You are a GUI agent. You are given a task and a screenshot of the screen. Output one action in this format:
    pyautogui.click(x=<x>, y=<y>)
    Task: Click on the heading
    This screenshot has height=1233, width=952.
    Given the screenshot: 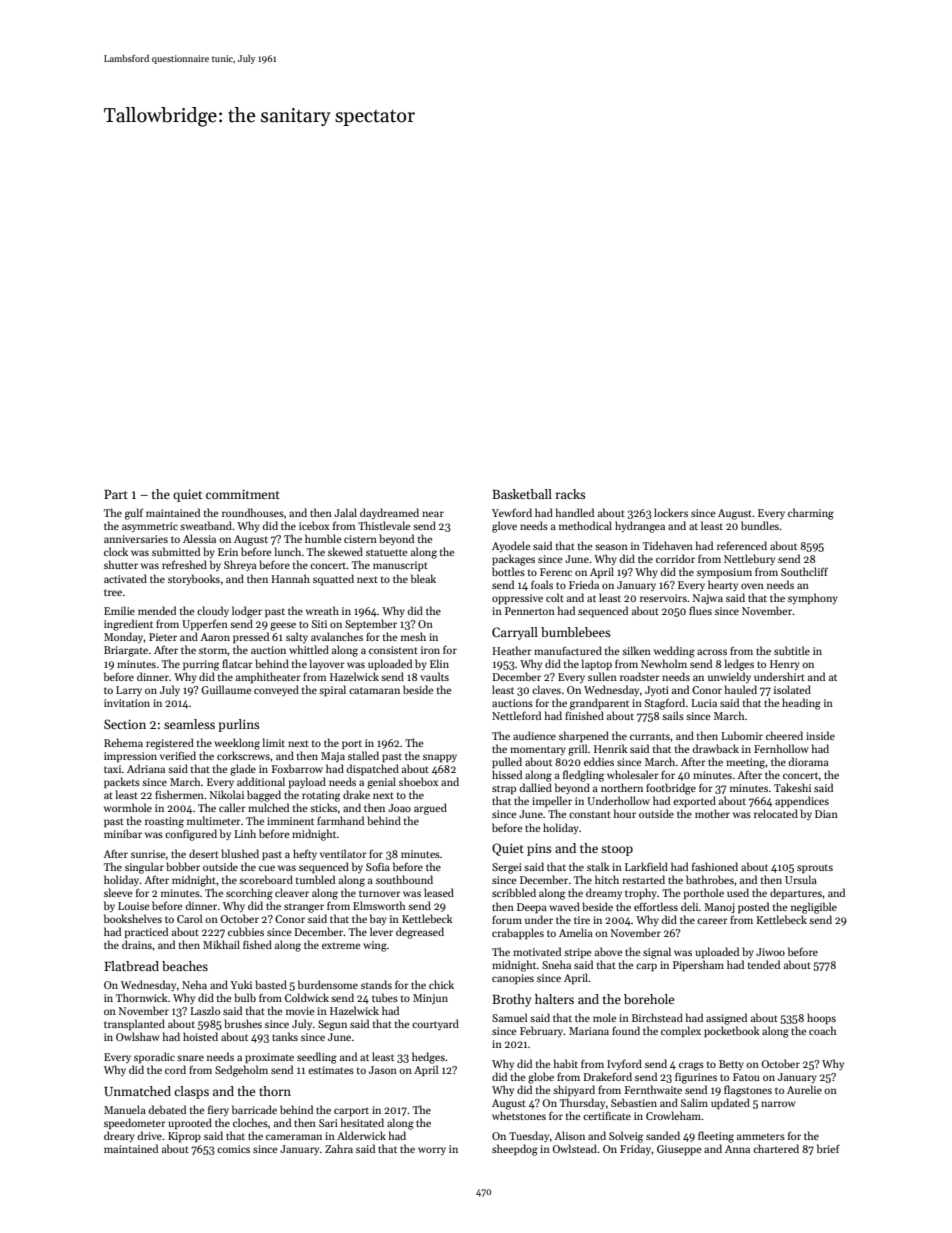 What is the action you would take?
    pyautogui.click(x=801, y=704)
